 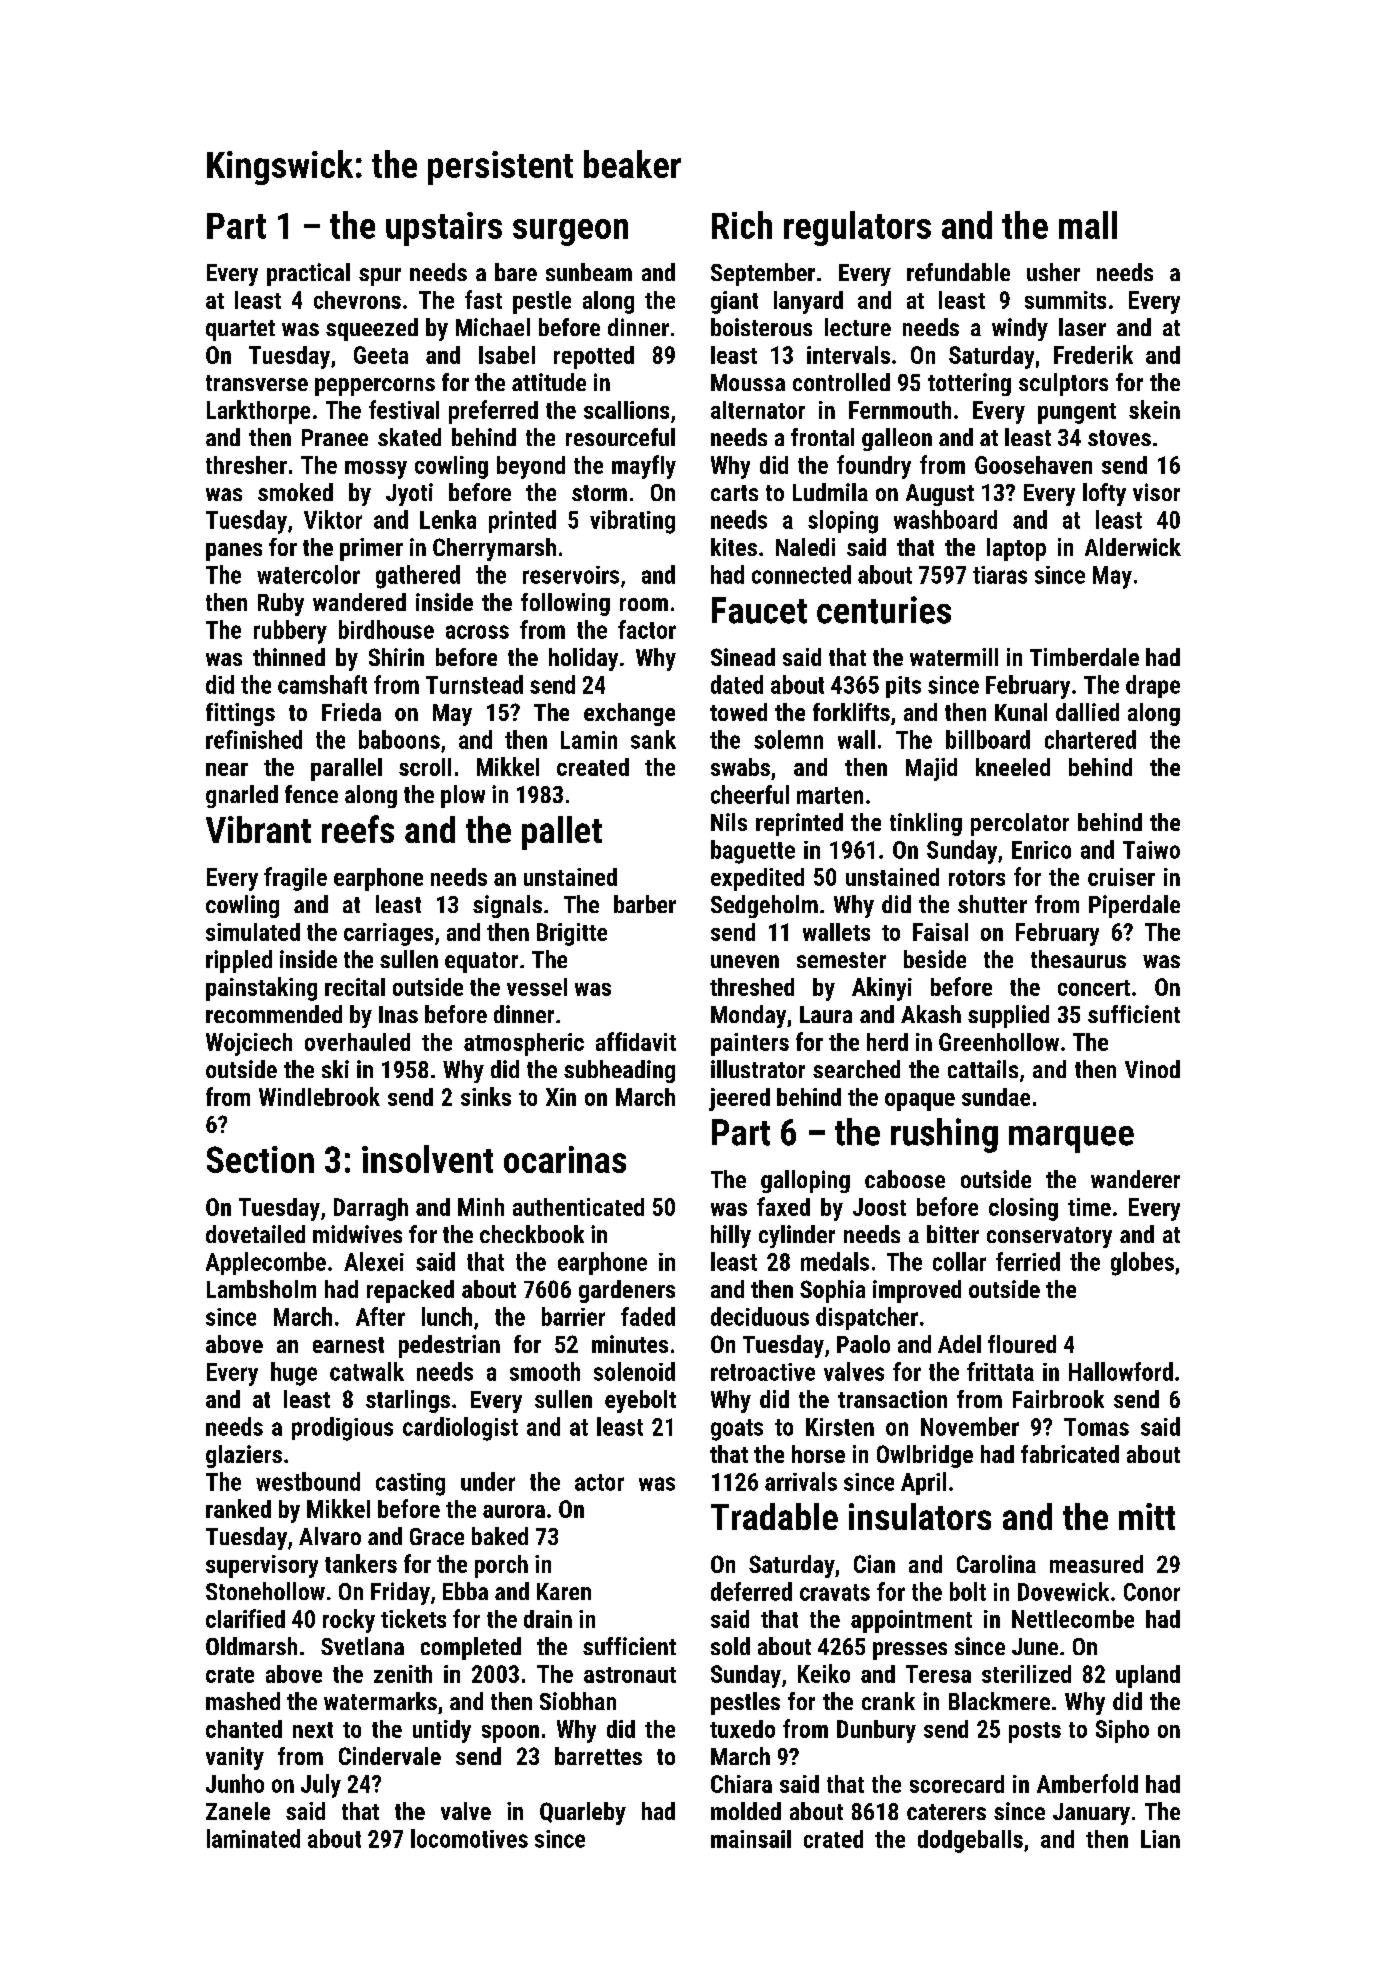 What do you see at coordinates (322, 684) in the page?
I see `camshaft` at bounding box center [322, 684].
